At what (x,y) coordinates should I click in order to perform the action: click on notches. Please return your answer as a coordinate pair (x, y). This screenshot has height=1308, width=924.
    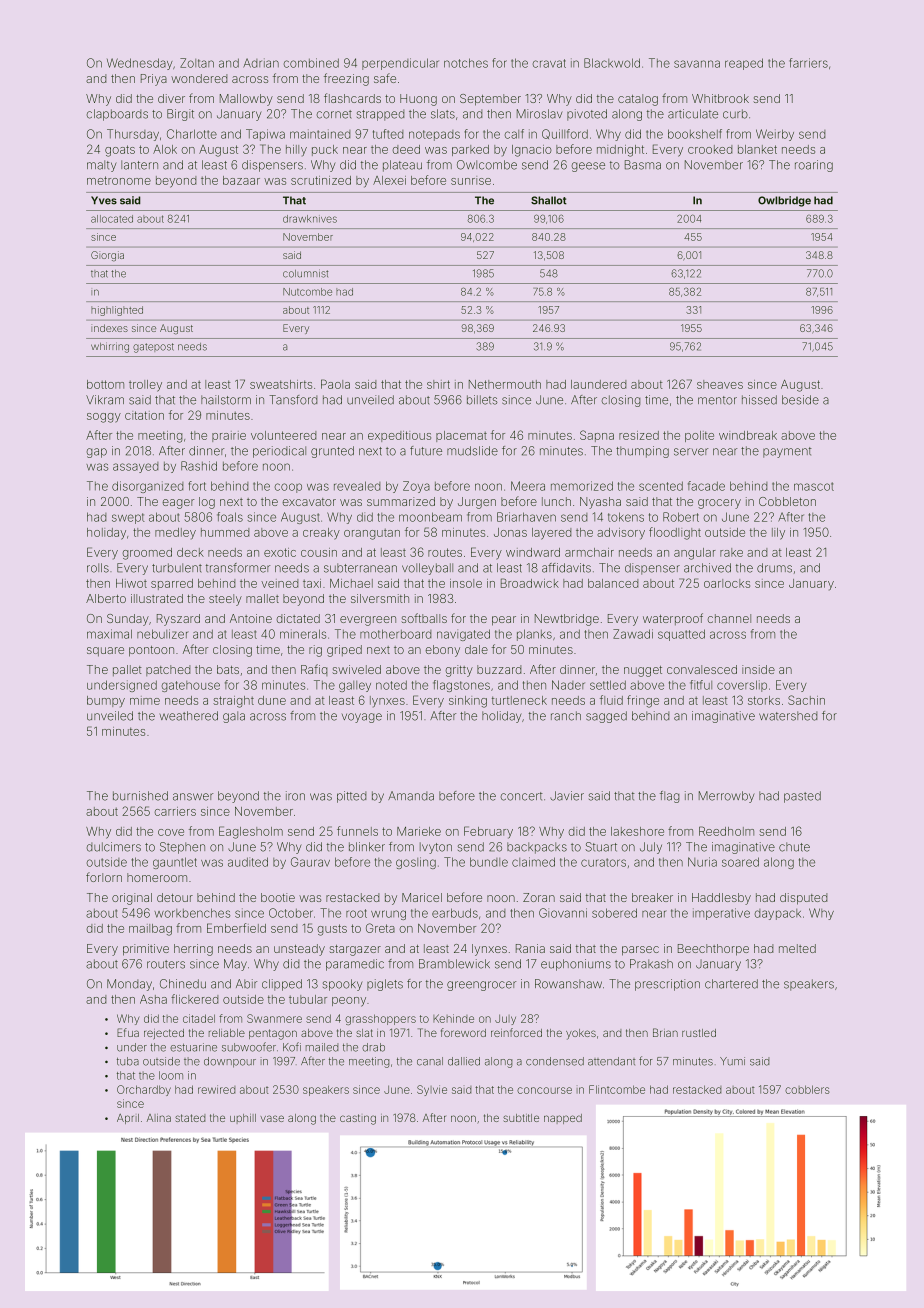
    Looking at the image, I should click on (466, 63).
